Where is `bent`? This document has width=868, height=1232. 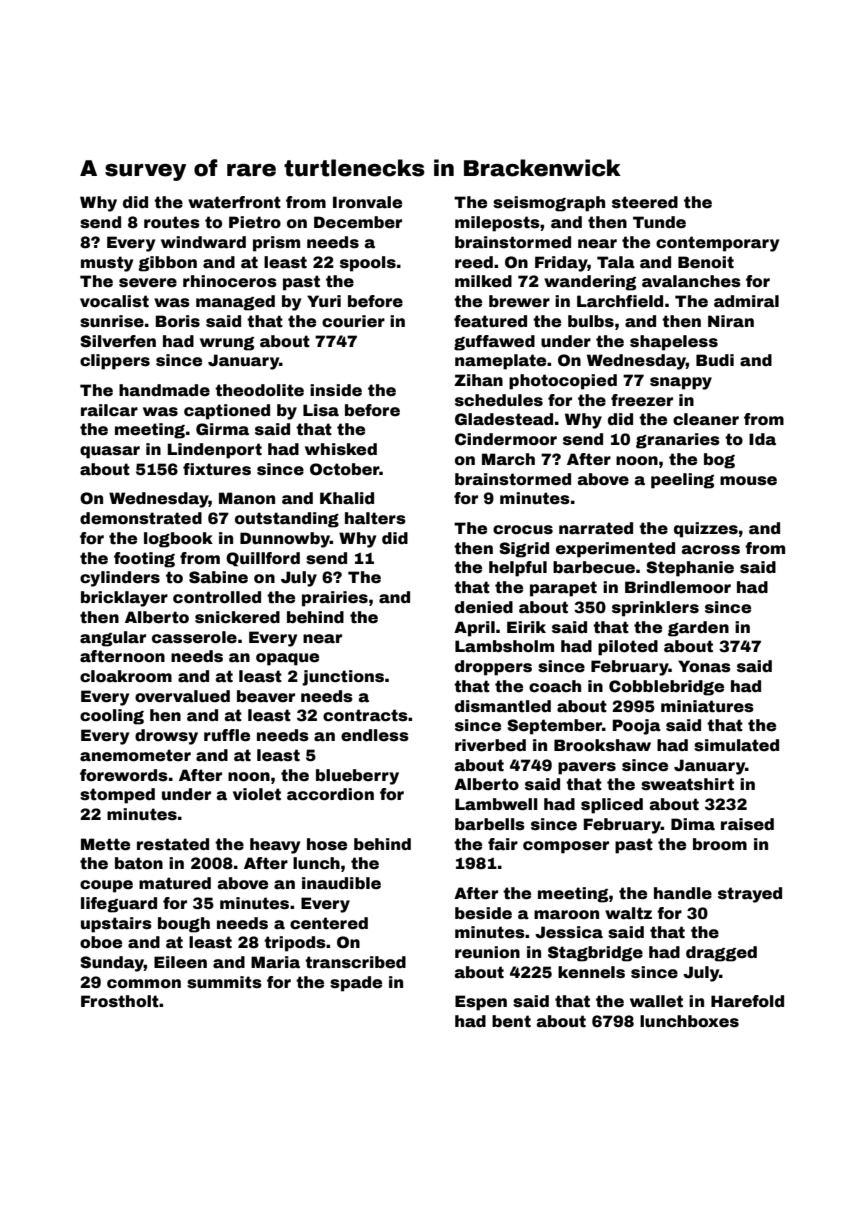 bent is located at coordinates (511, 1021).
